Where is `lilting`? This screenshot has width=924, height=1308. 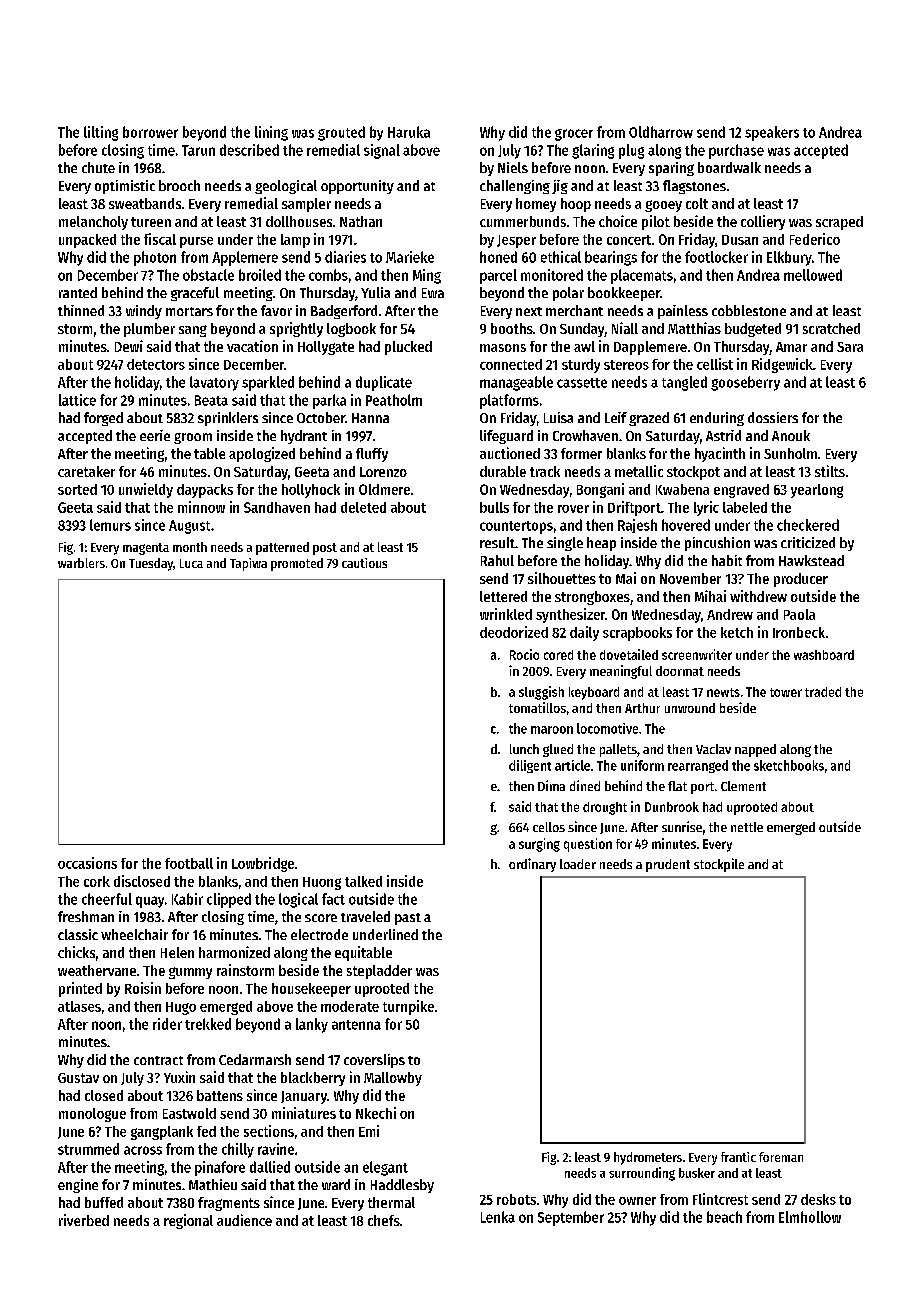
lilting is located at coordinates (101, 133).
